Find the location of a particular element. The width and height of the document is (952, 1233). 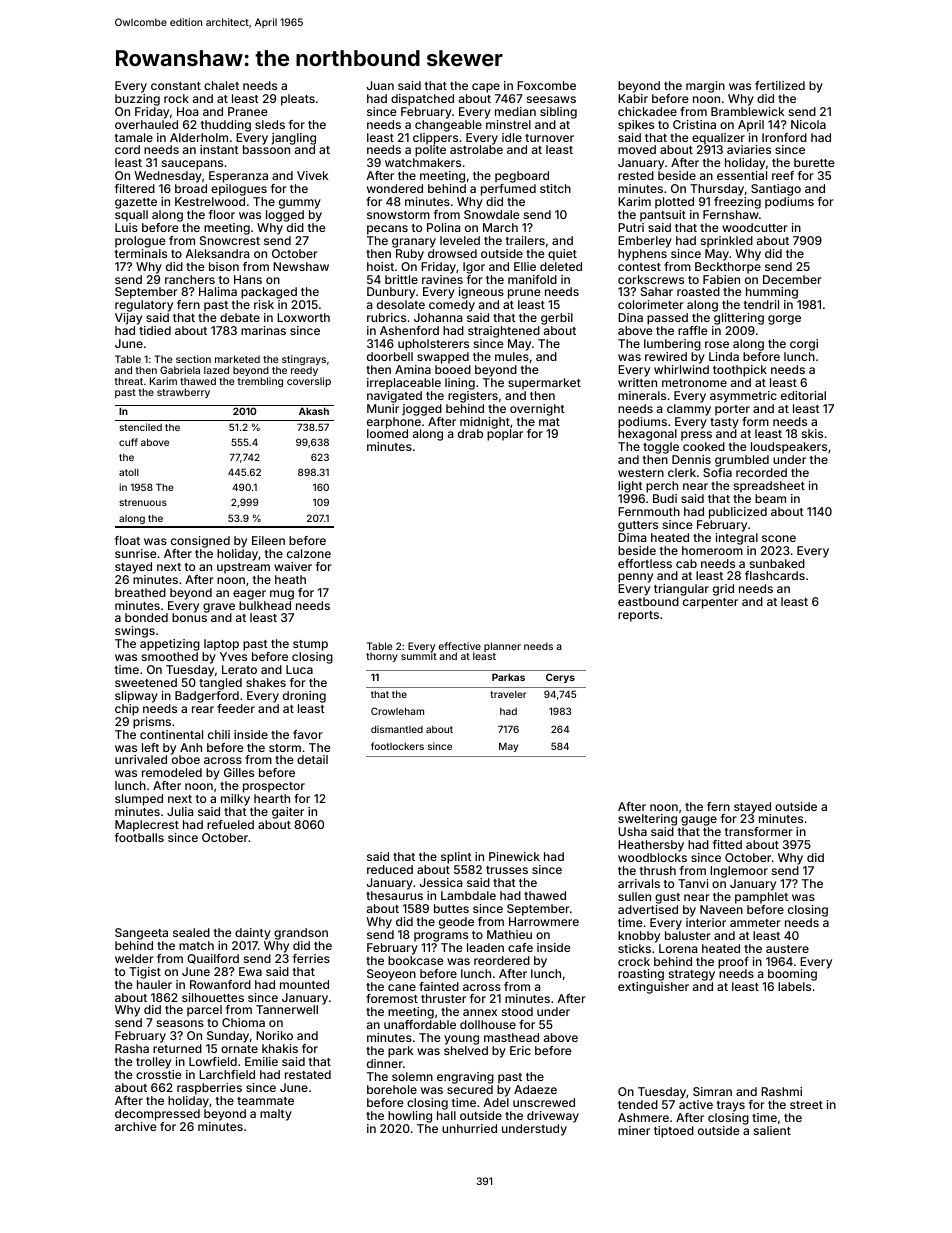

archive is located at coordinates (136, 1126).
